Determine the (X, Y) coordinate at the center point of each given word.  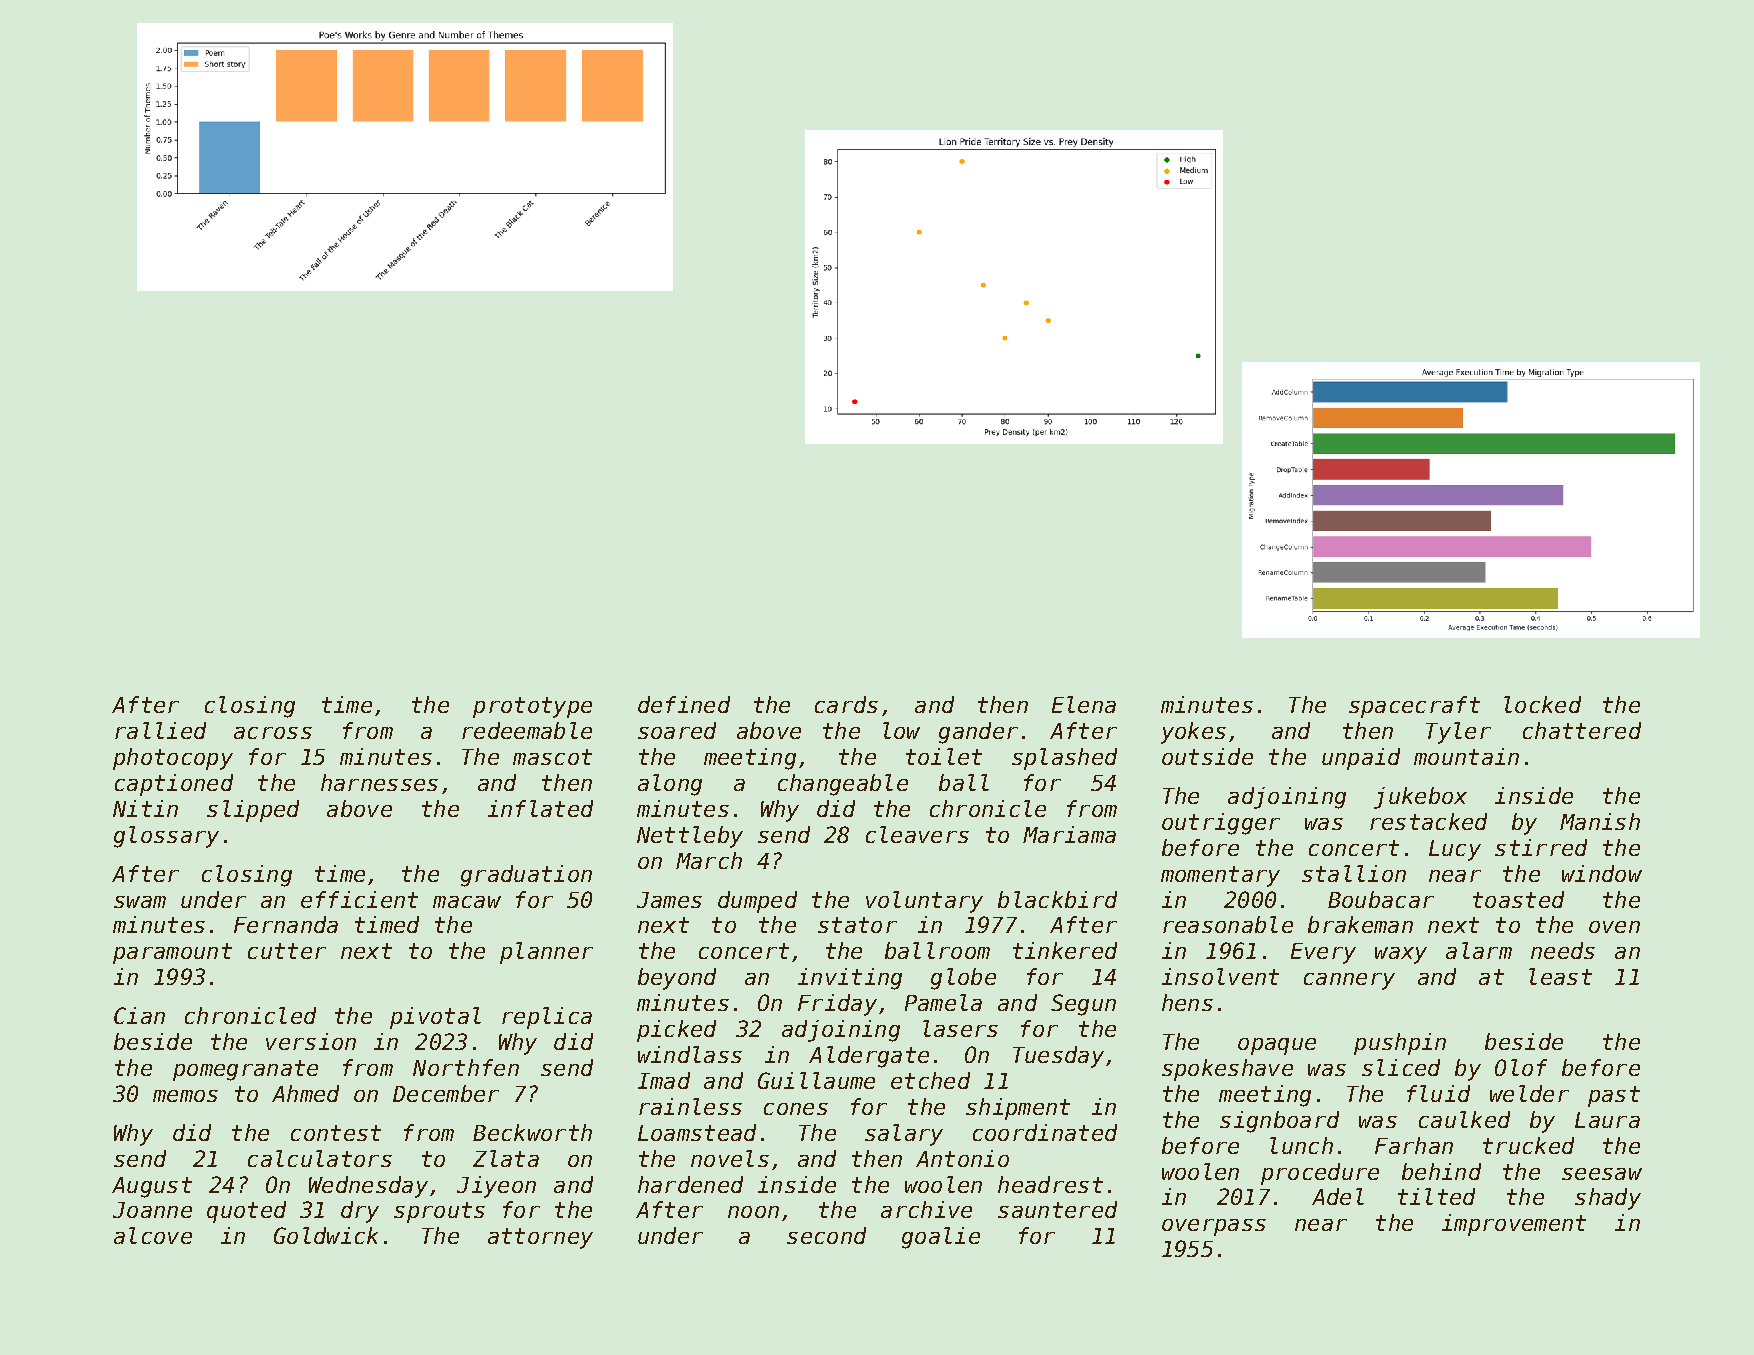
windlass (690, 1054)
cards (846, 704)
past (1614, 1096)
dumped (757, 902)
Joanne (152, 1210)
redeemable (527, 730)
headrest (1050, 1184)
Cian (139, 1015)
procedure (1320, 1174)
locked (1542, 704)
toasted (1518, 899)
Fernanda (286, 924)
